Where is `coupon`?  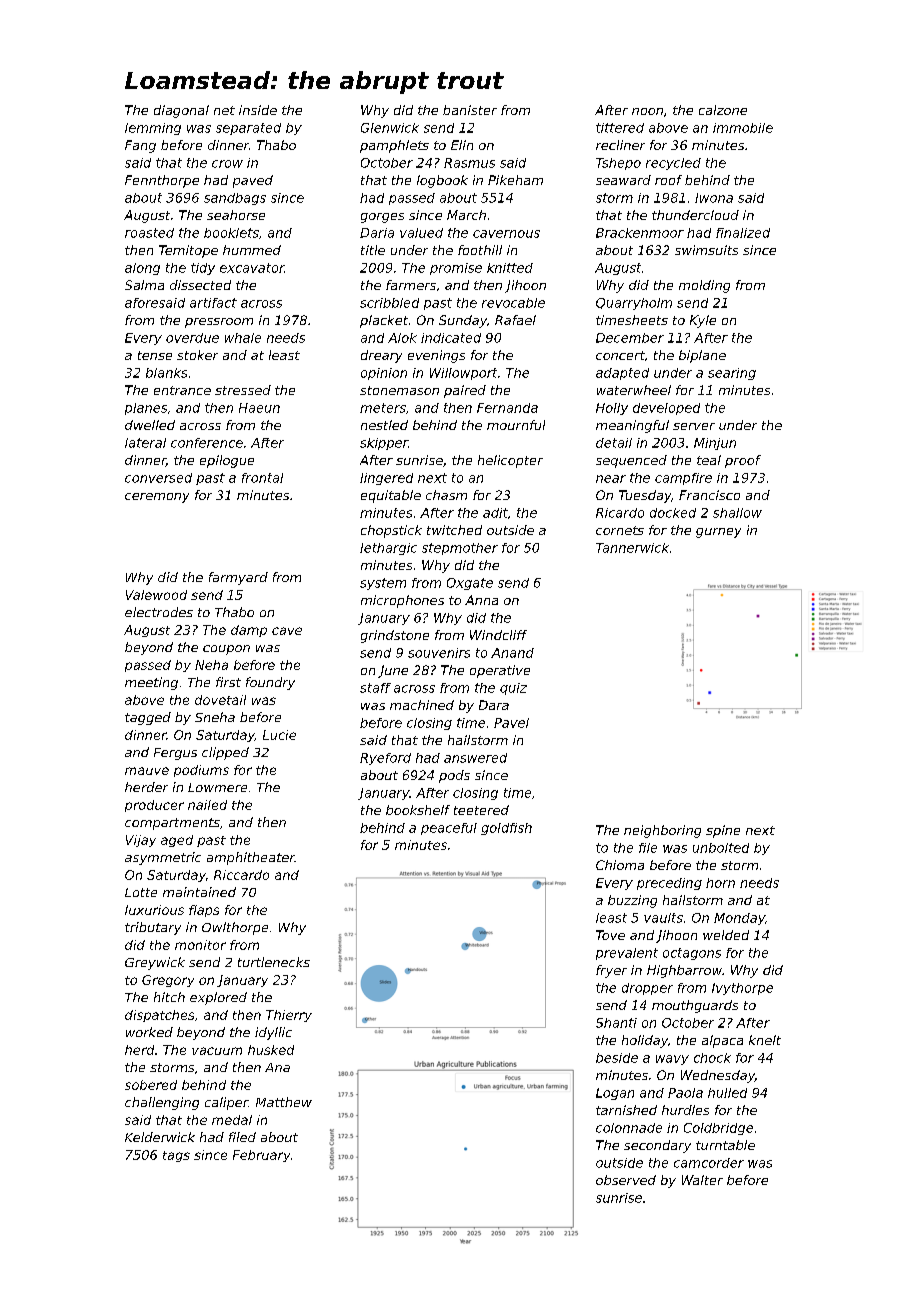 coupon is located at coordinates (226, 650).
